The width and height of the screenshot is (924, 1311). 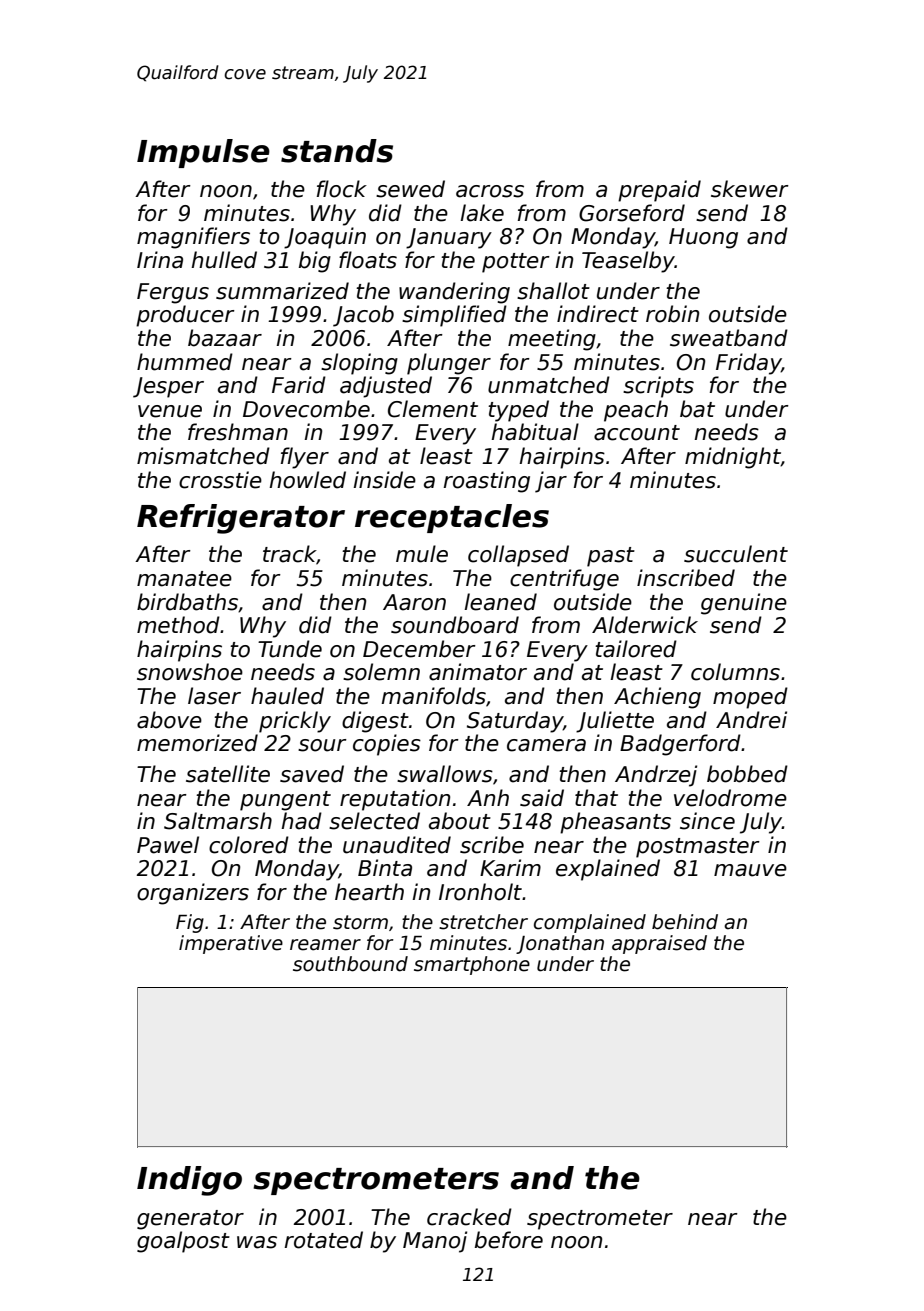 I want to click on plunger, so click(x=449, y=364).
